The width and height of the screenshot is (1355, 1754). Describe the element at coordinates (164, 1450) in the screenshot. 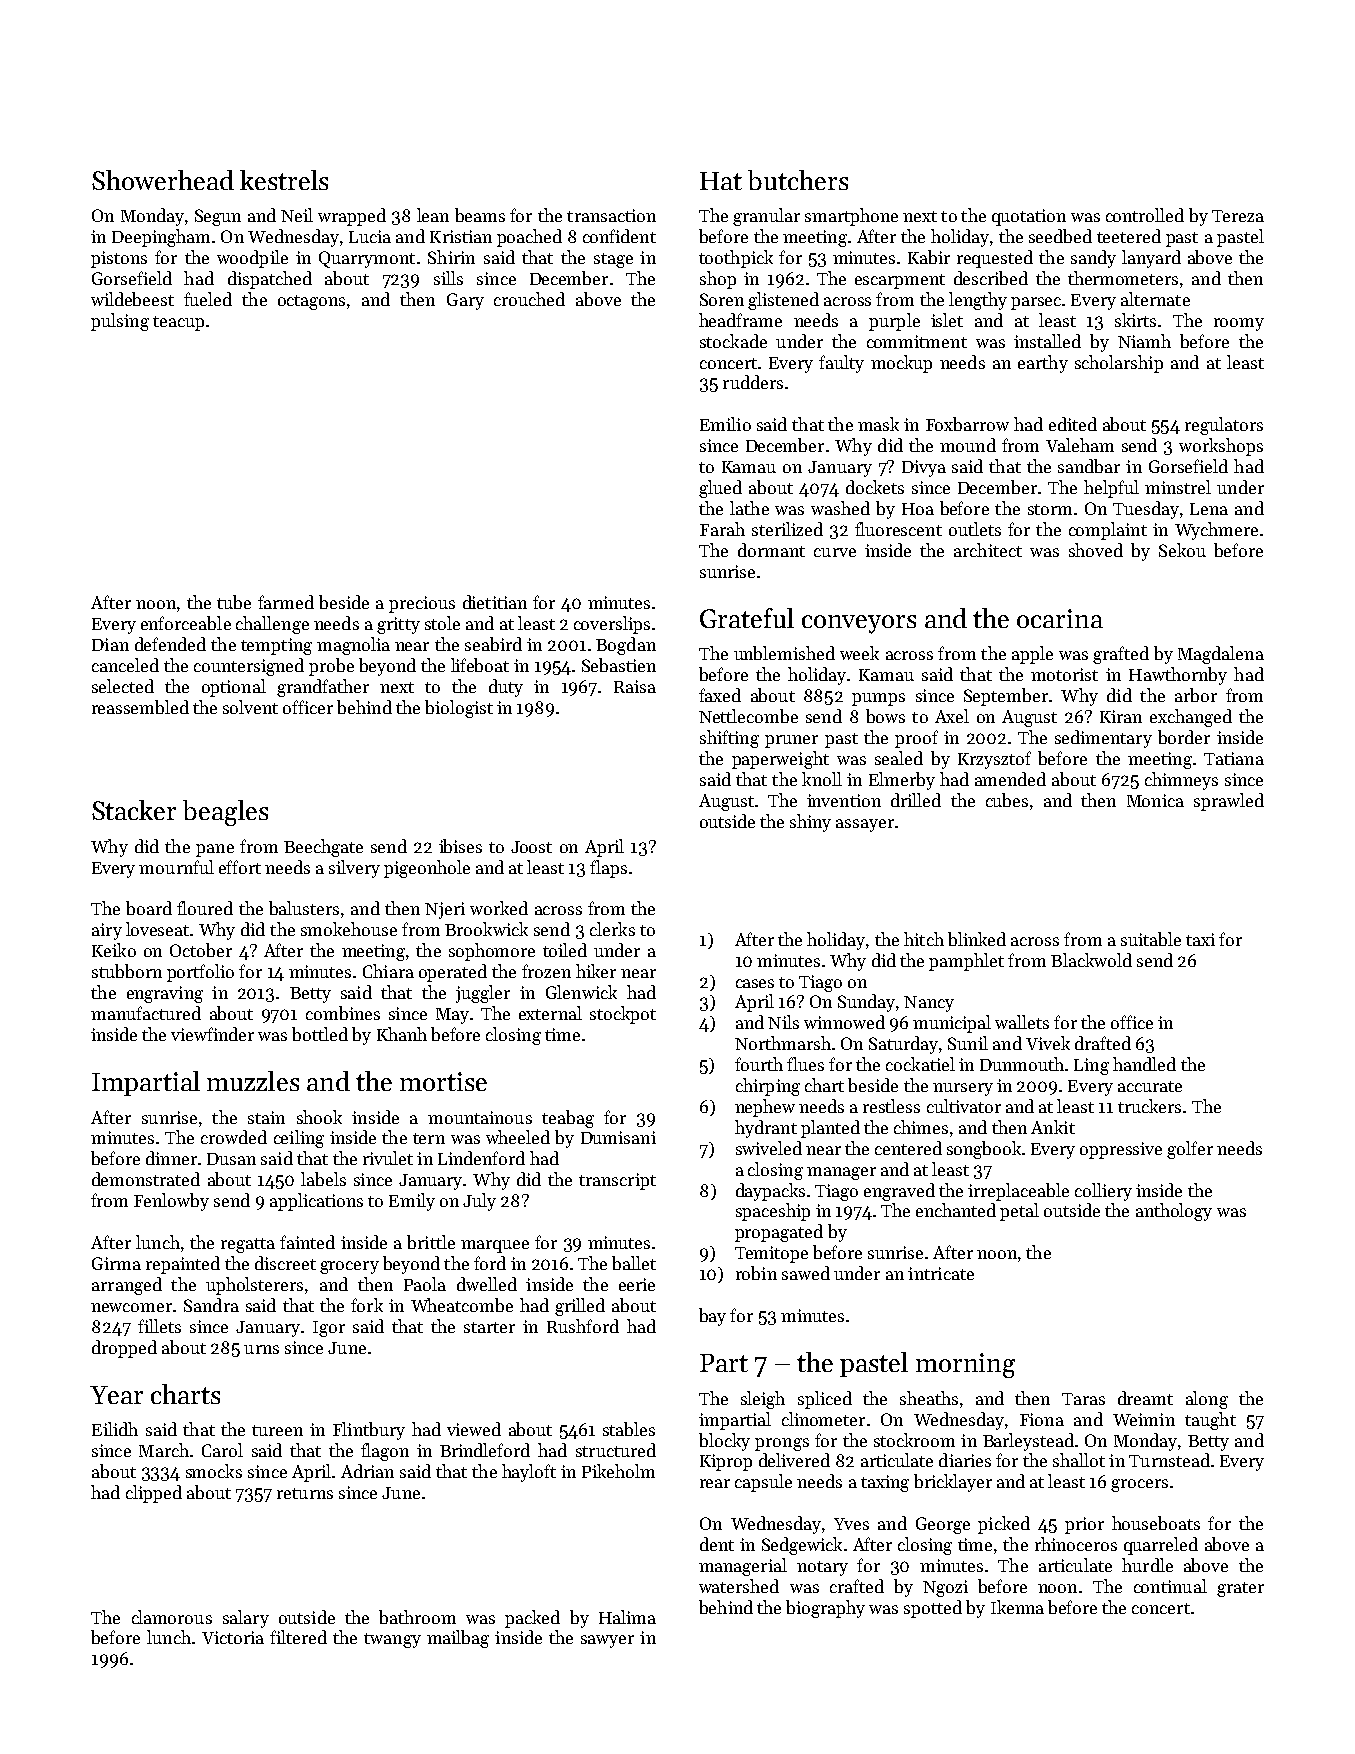

I see `March` at that location.
